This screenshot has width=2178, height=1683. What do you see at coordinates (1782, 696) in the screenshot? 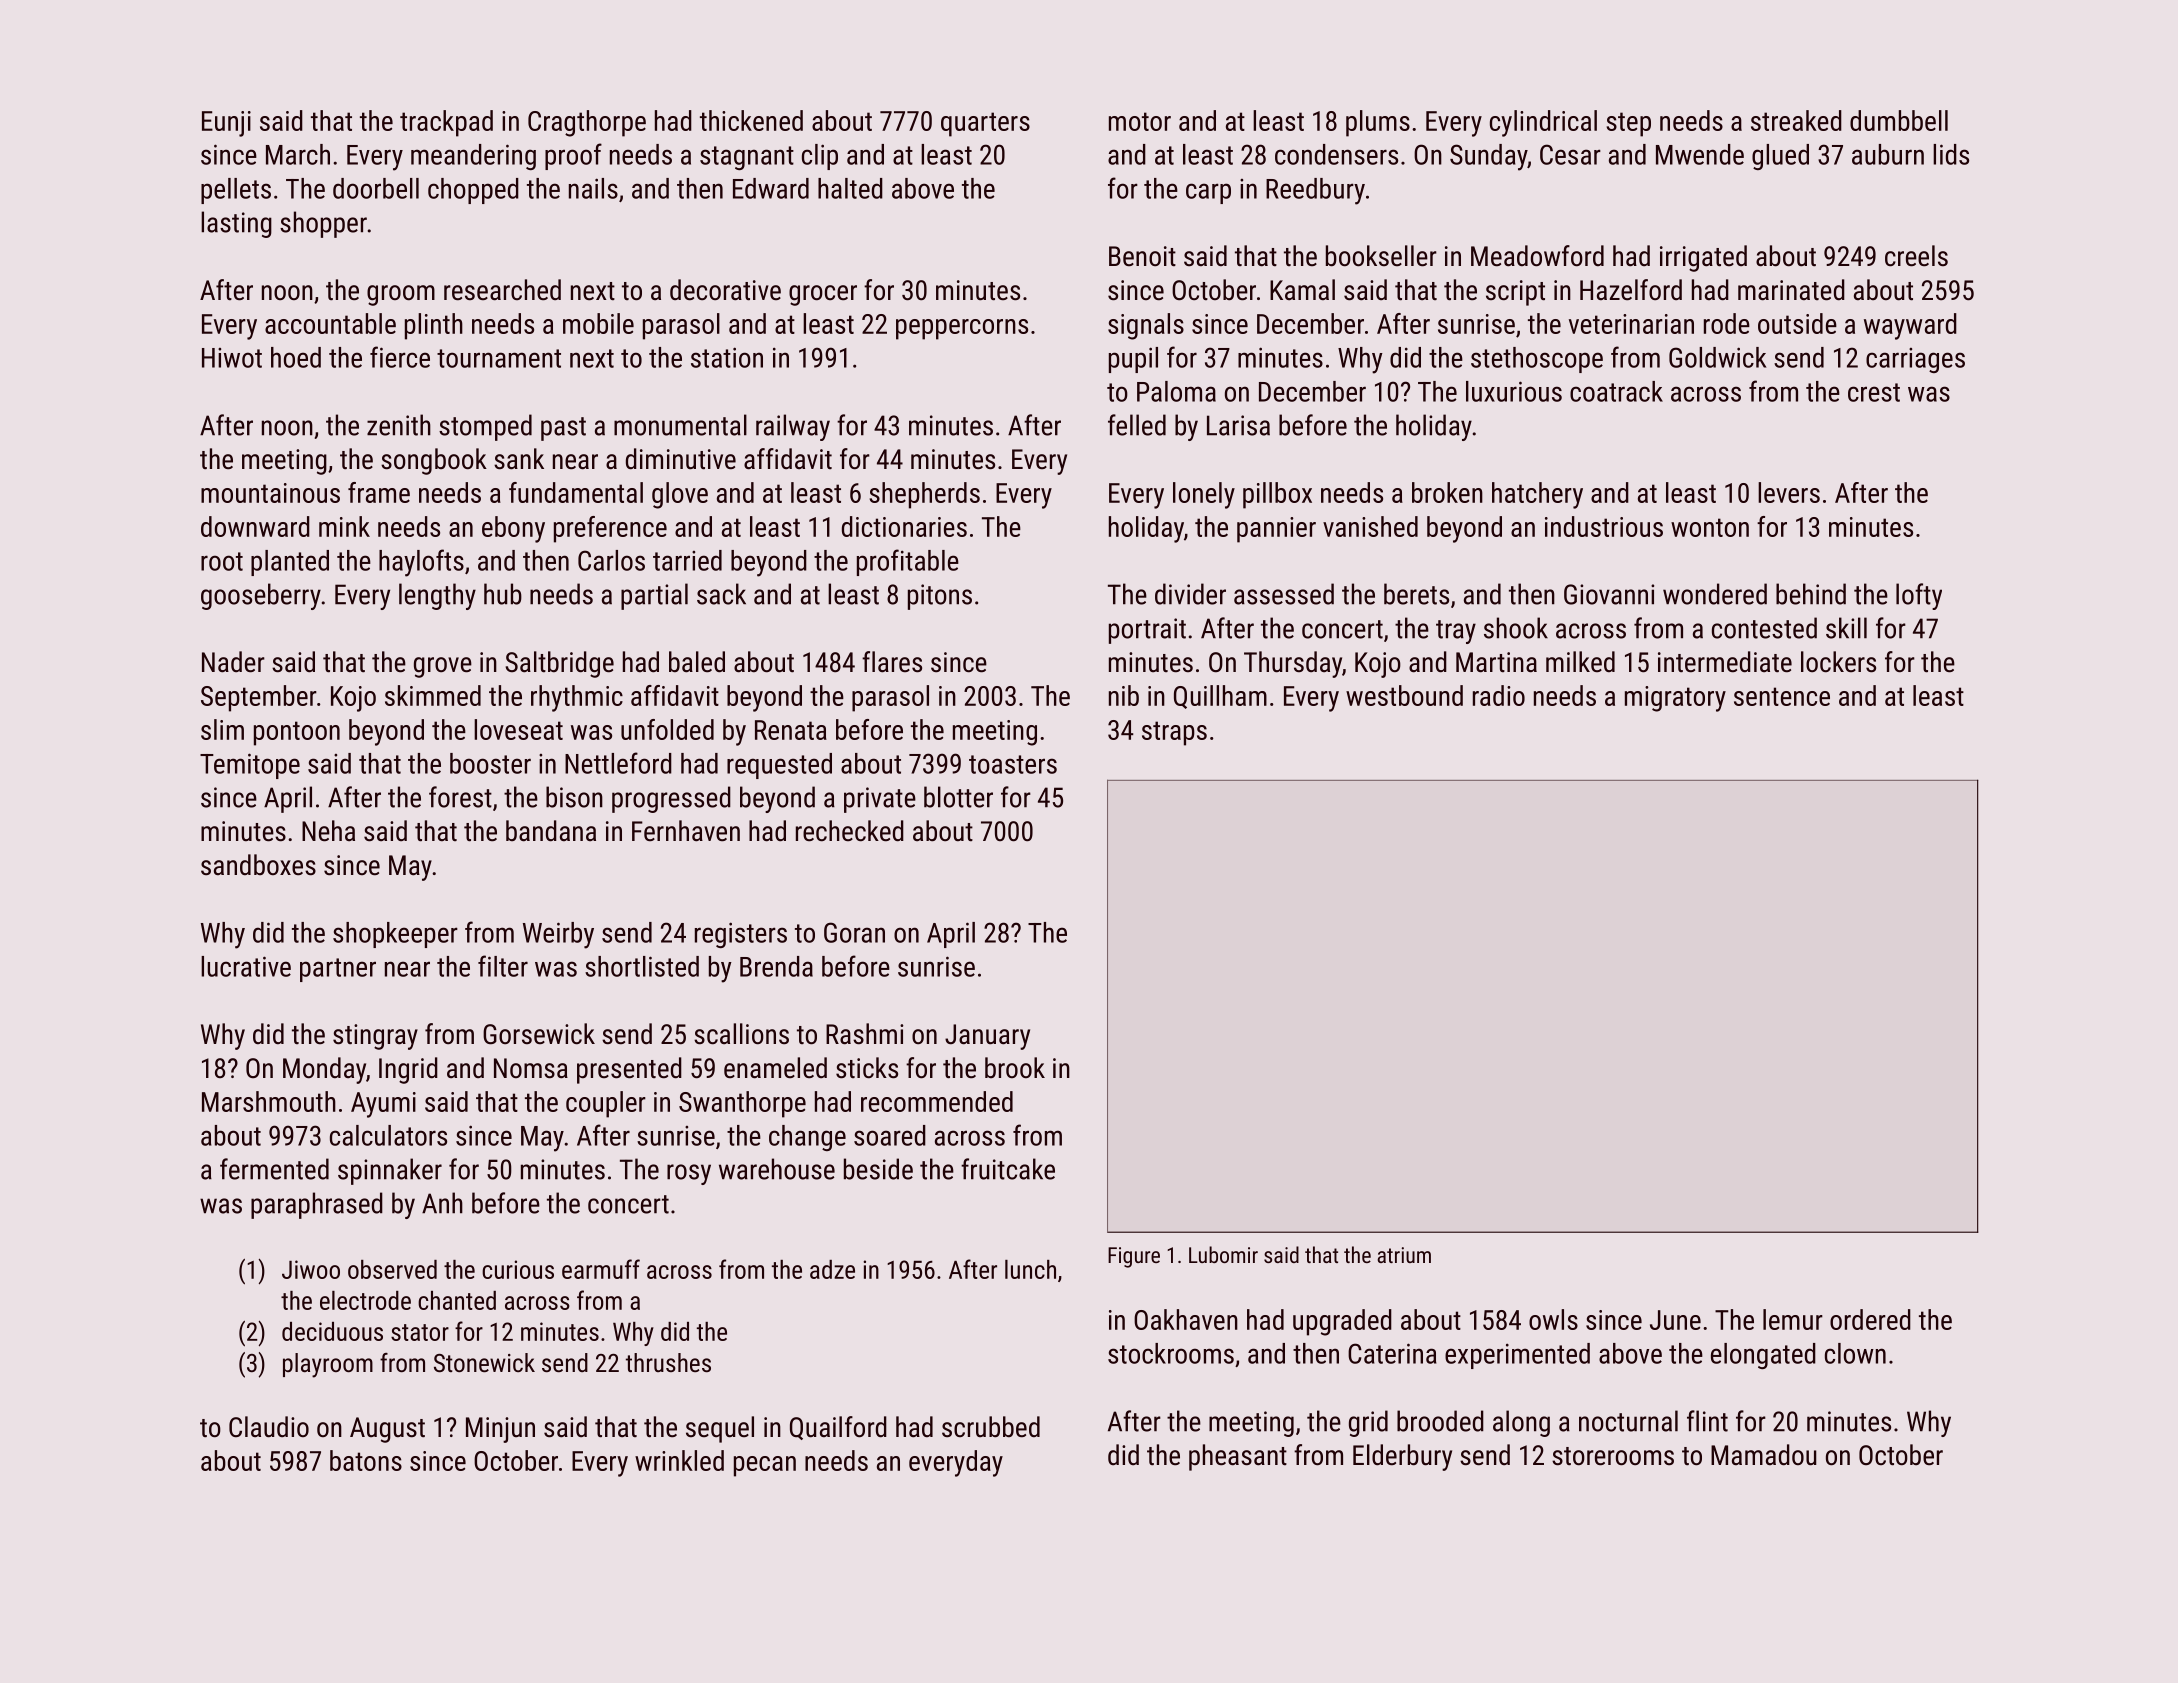
I see `sentence` at bounding box center [1782, 696].
